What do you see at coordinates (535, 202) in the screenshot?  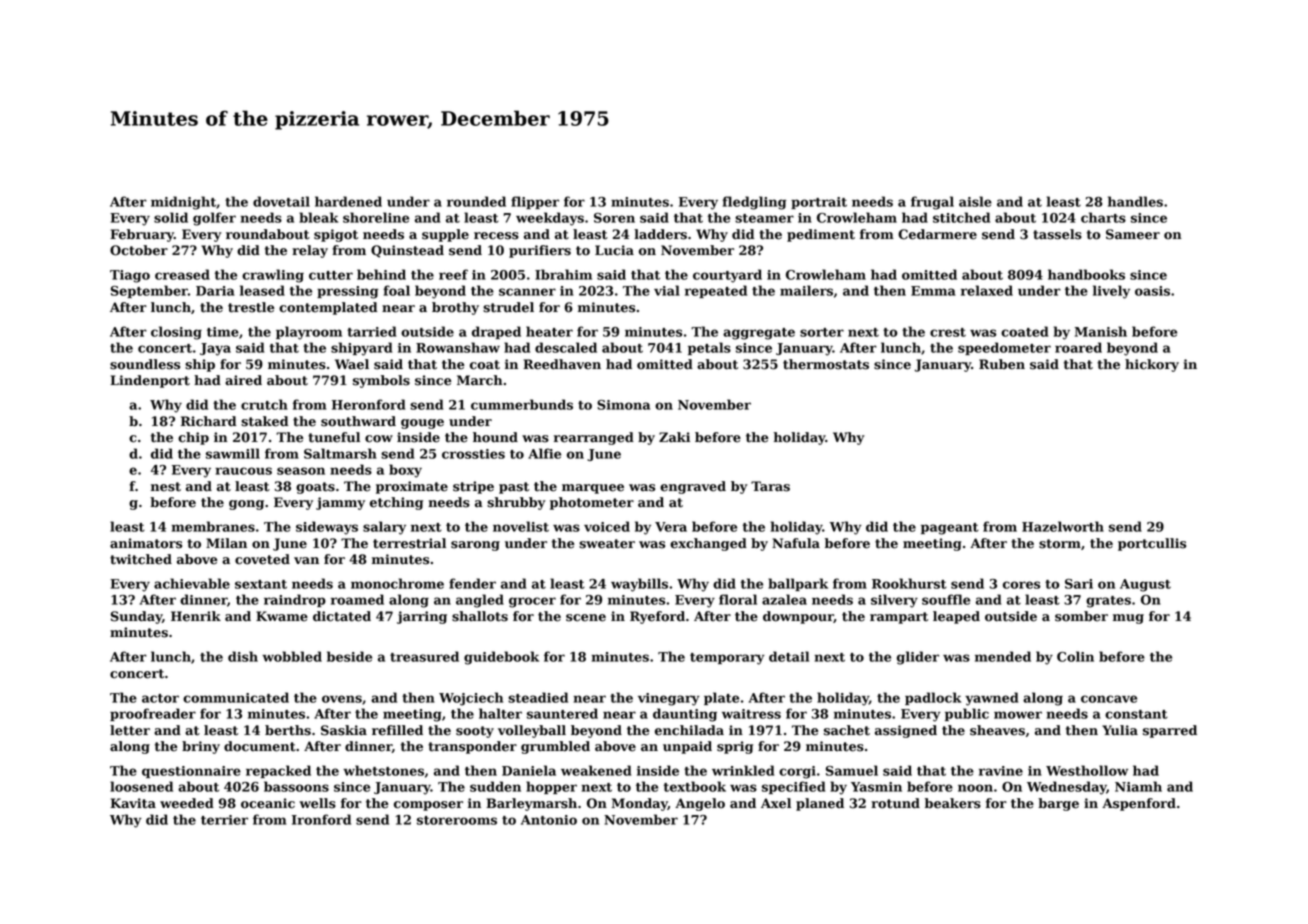 I see `flipper` at bounding box center [535, 202].
